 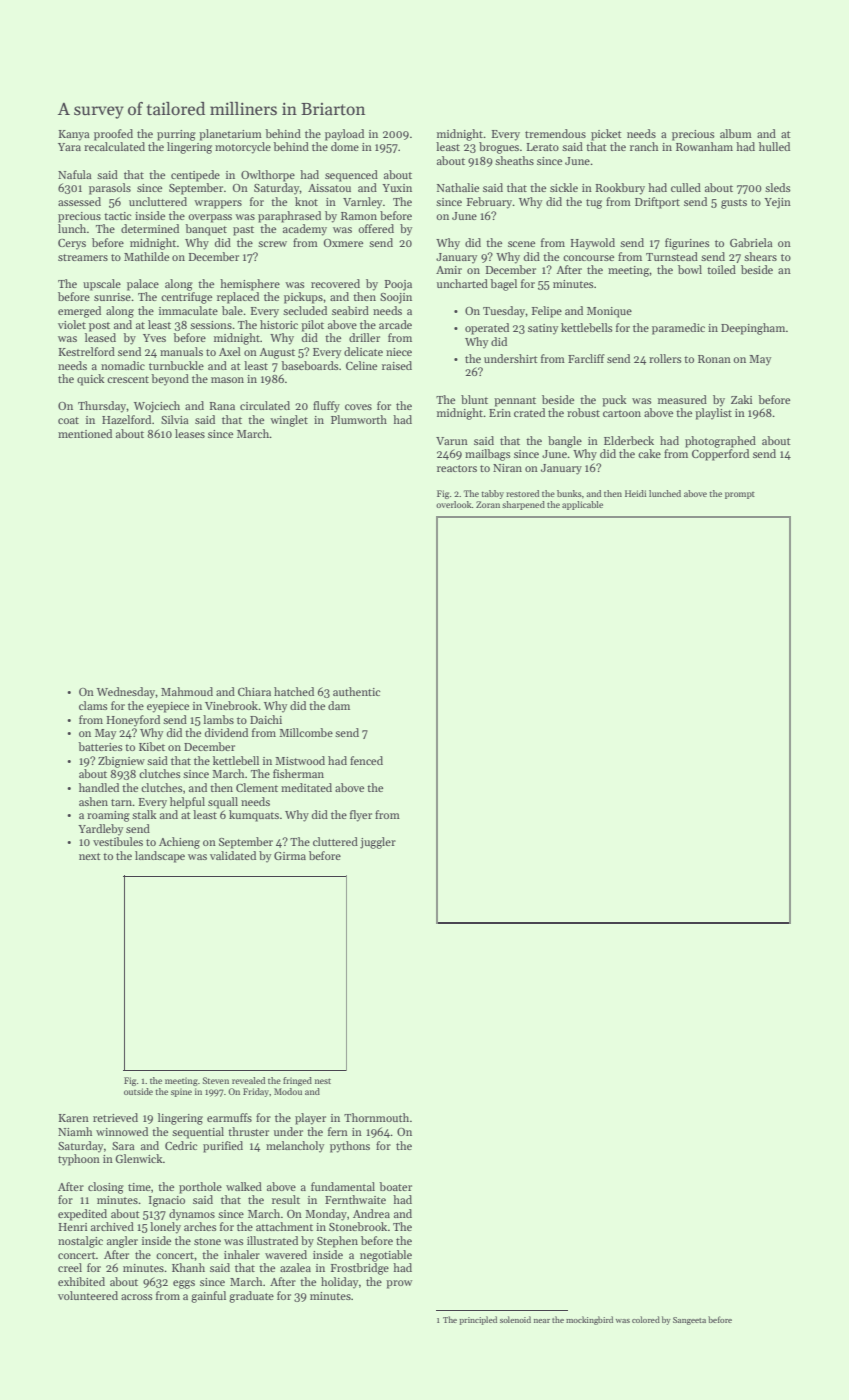 What do you see at coordinates (376, 1117) in the screenshot?
I see `Thornmouth` at bounding box center [376, 1117].
